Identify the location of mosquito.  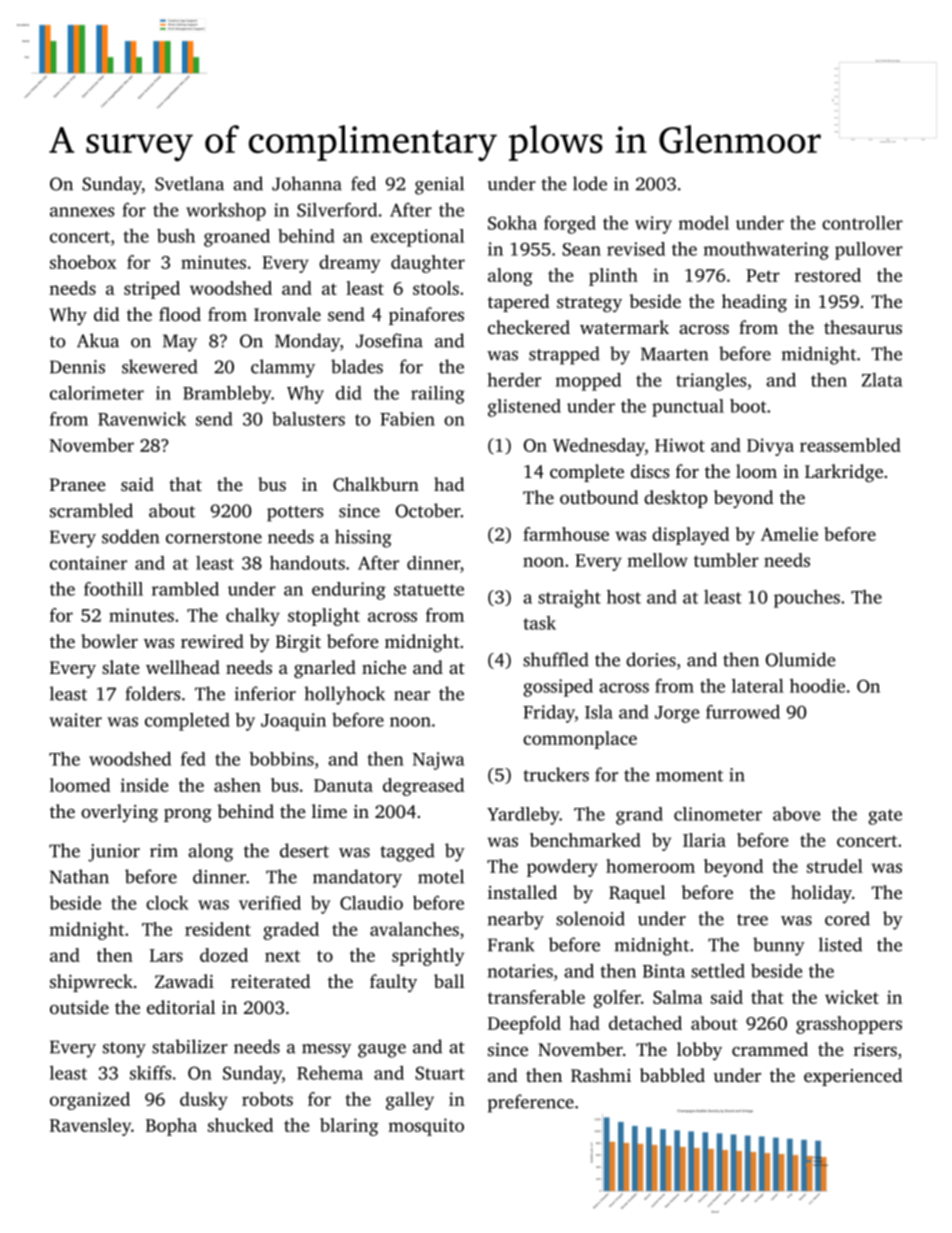
(426, 1127).
